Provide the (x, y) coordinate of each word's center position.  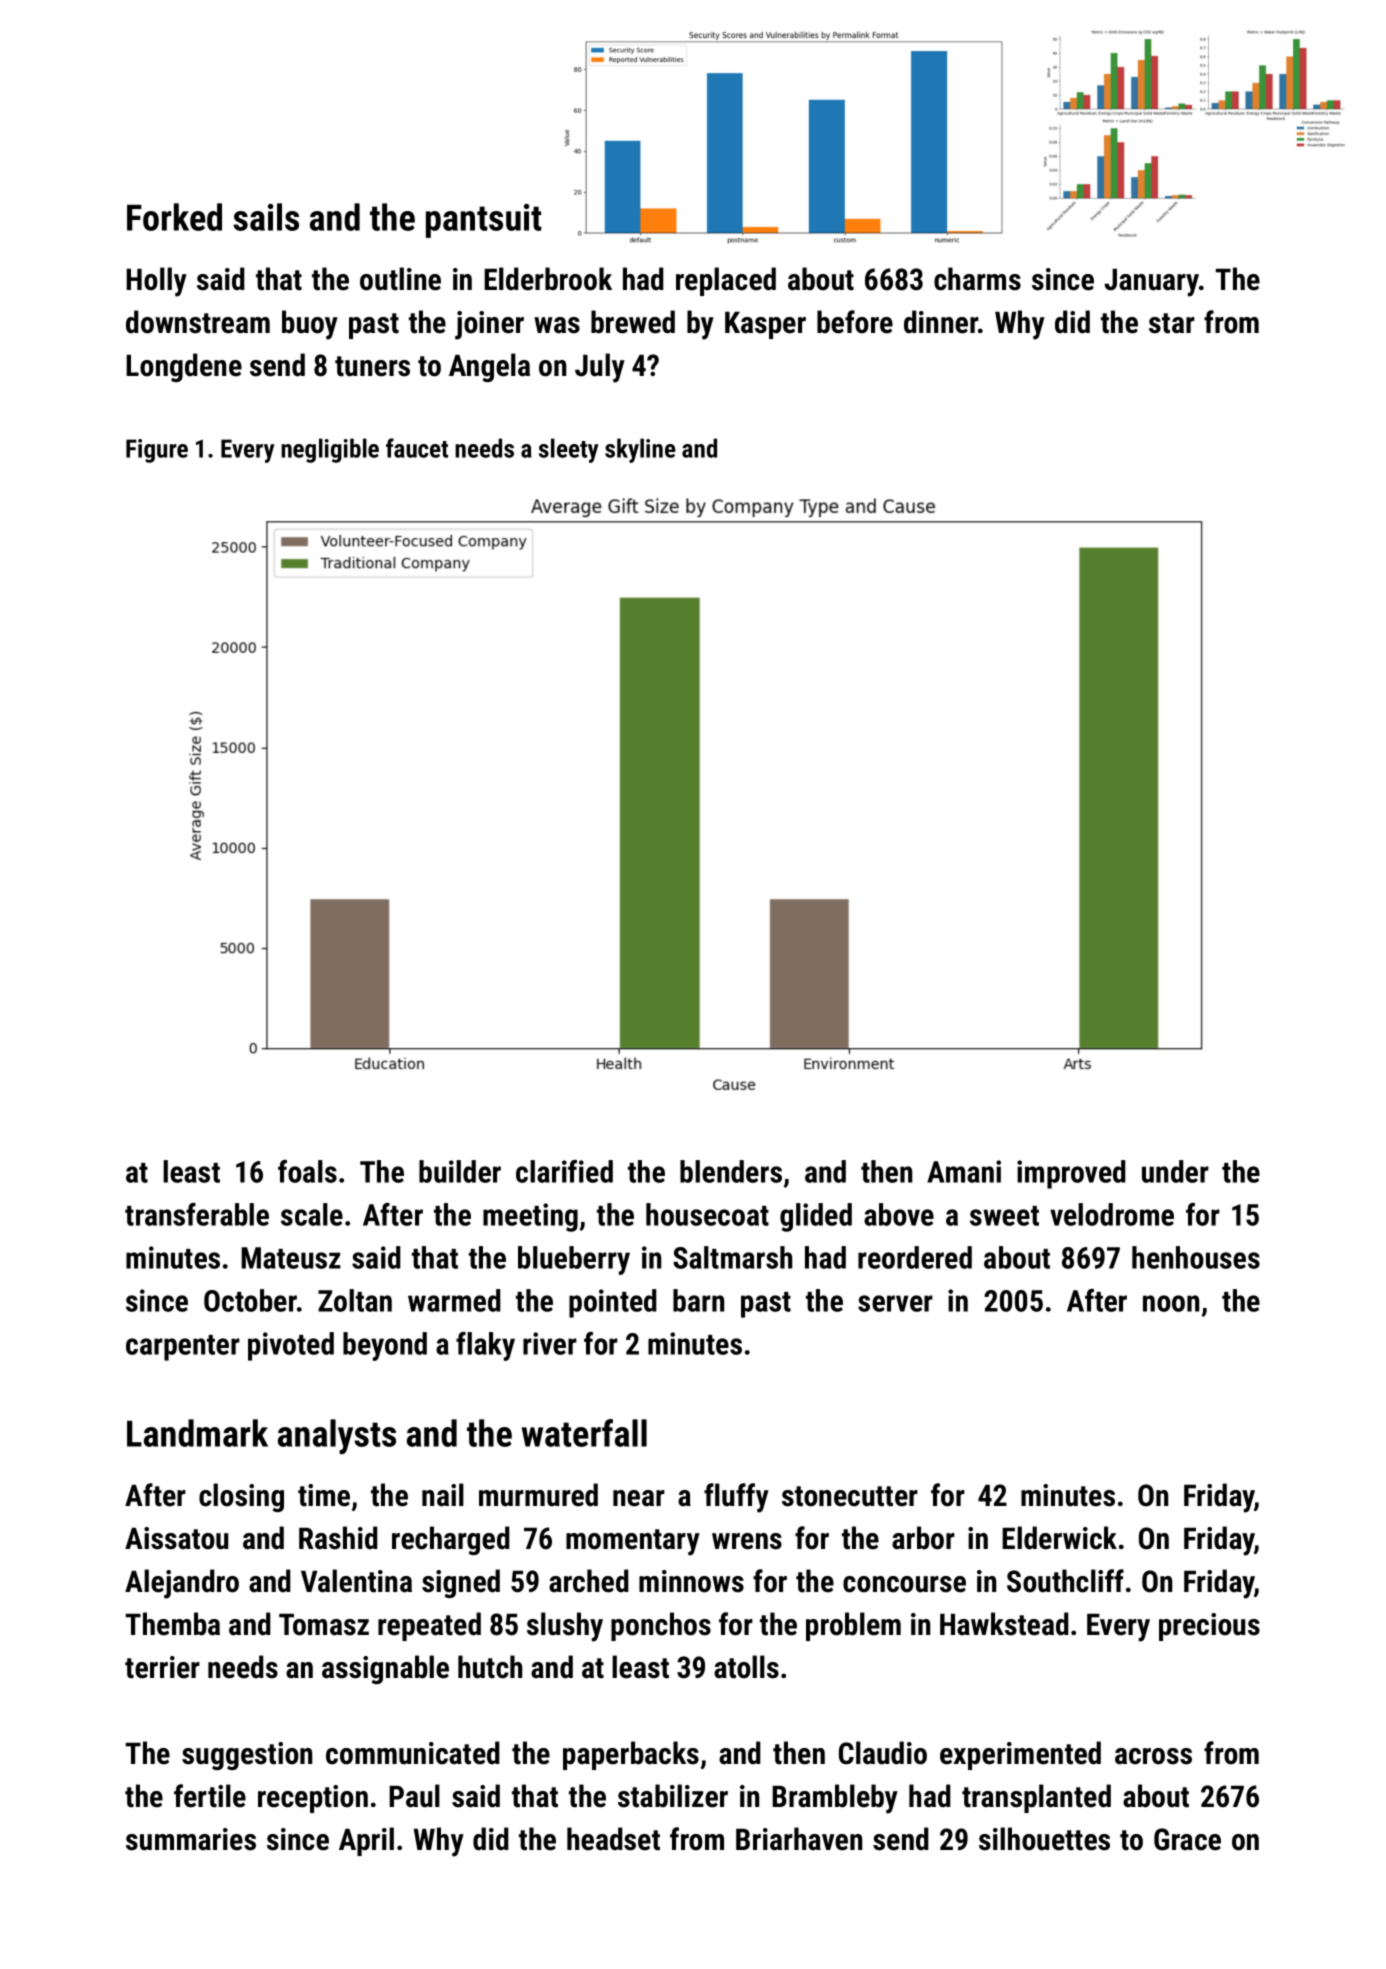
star (1172, 323)
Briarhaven (799, 1839)
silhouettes (1044, 1839)
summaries (191, 1839)
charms (977, 279)
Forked (174, 217)
